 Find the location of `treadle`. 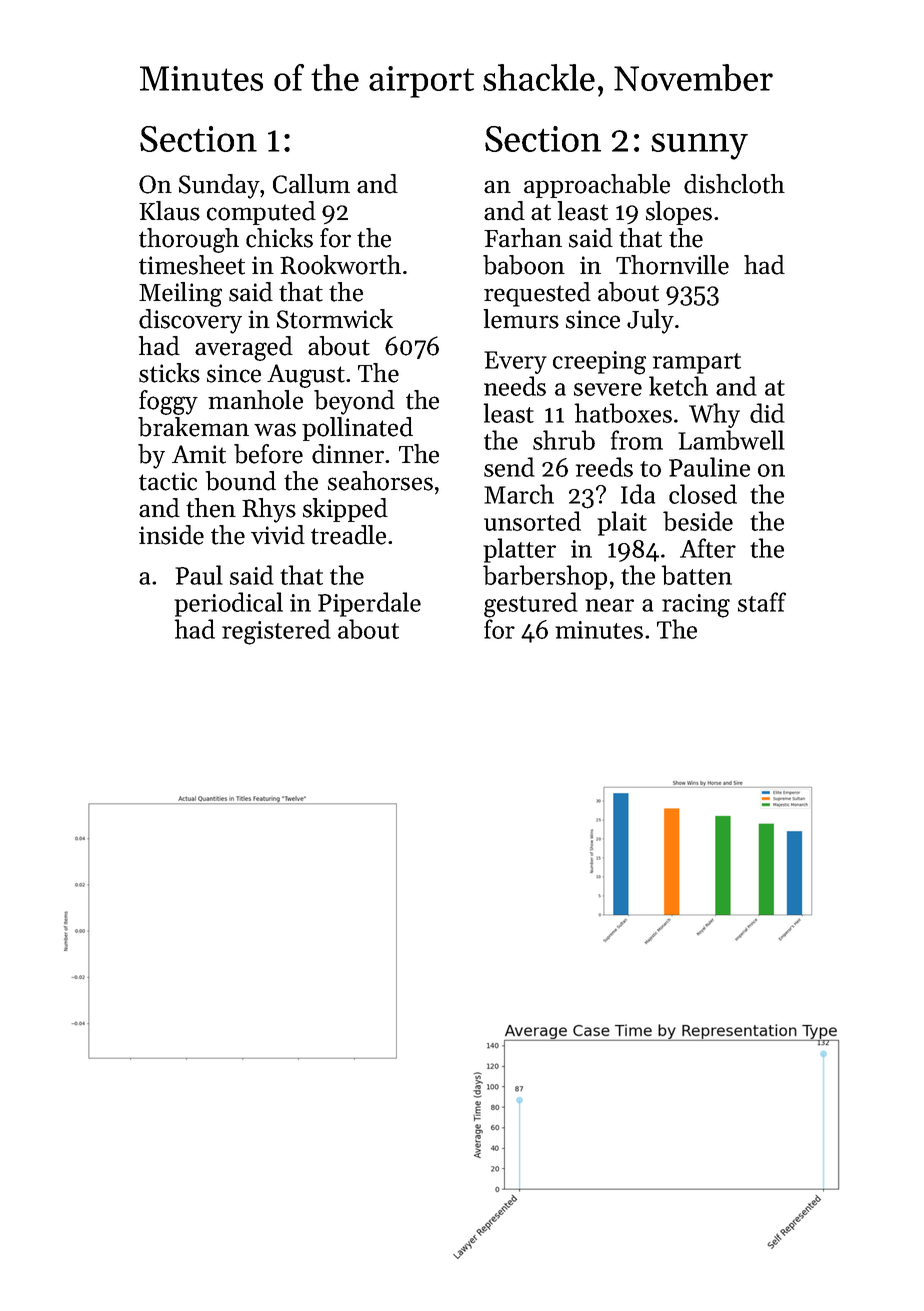

treadle is located at coordinates (348, 535).
